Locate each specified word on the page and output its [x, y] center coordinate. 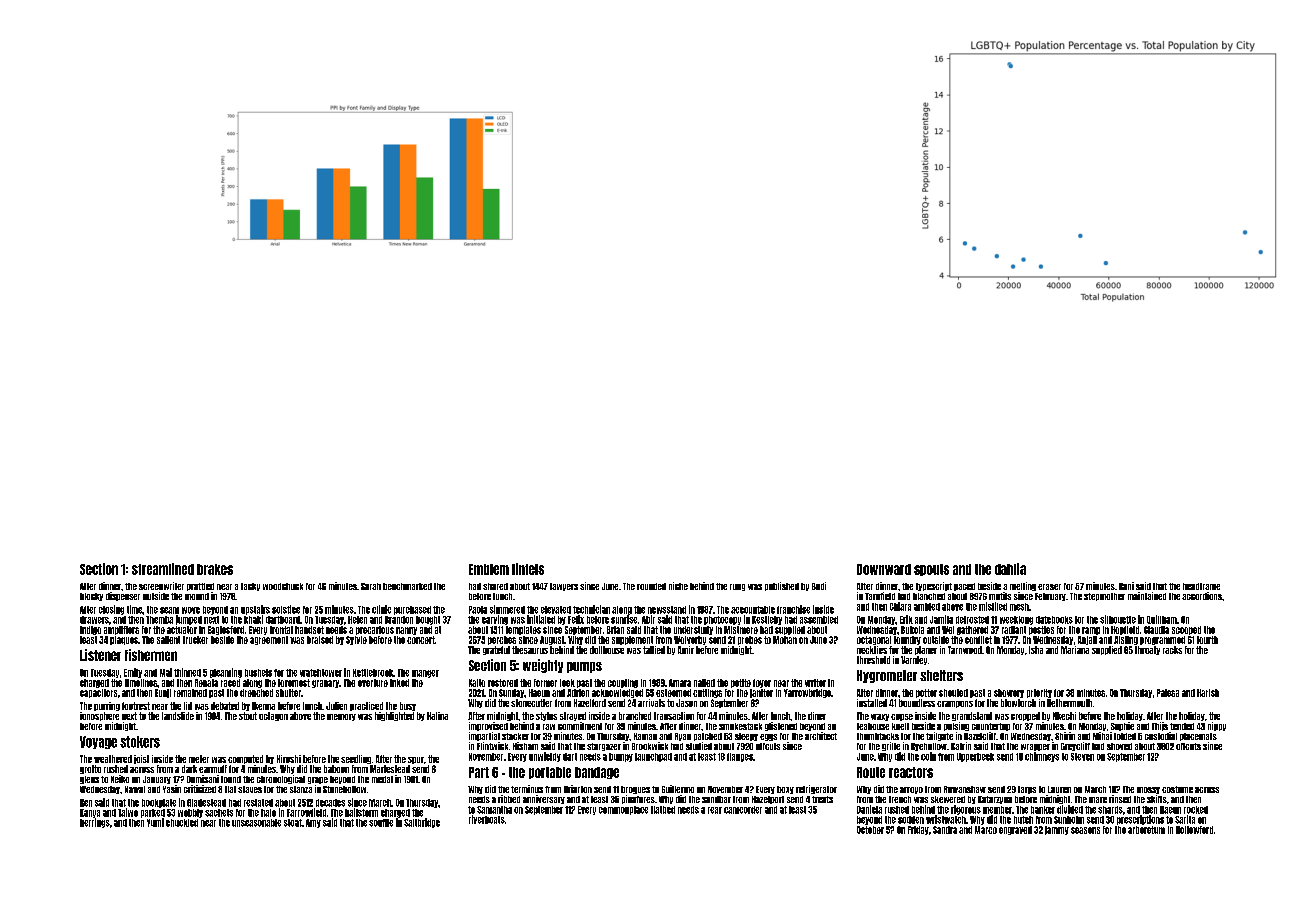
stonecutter [531, 703]
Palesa [1168, 693]
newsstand [667, 610]
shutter [288, 693]
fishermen [151, 655]
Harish [1208, 693]
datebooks [1054, 620]
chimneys [1042, 757]
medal [382, 779]
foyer [762, 683]
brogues [635, 790]
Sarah [371, 586]
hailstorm [361, 812]
